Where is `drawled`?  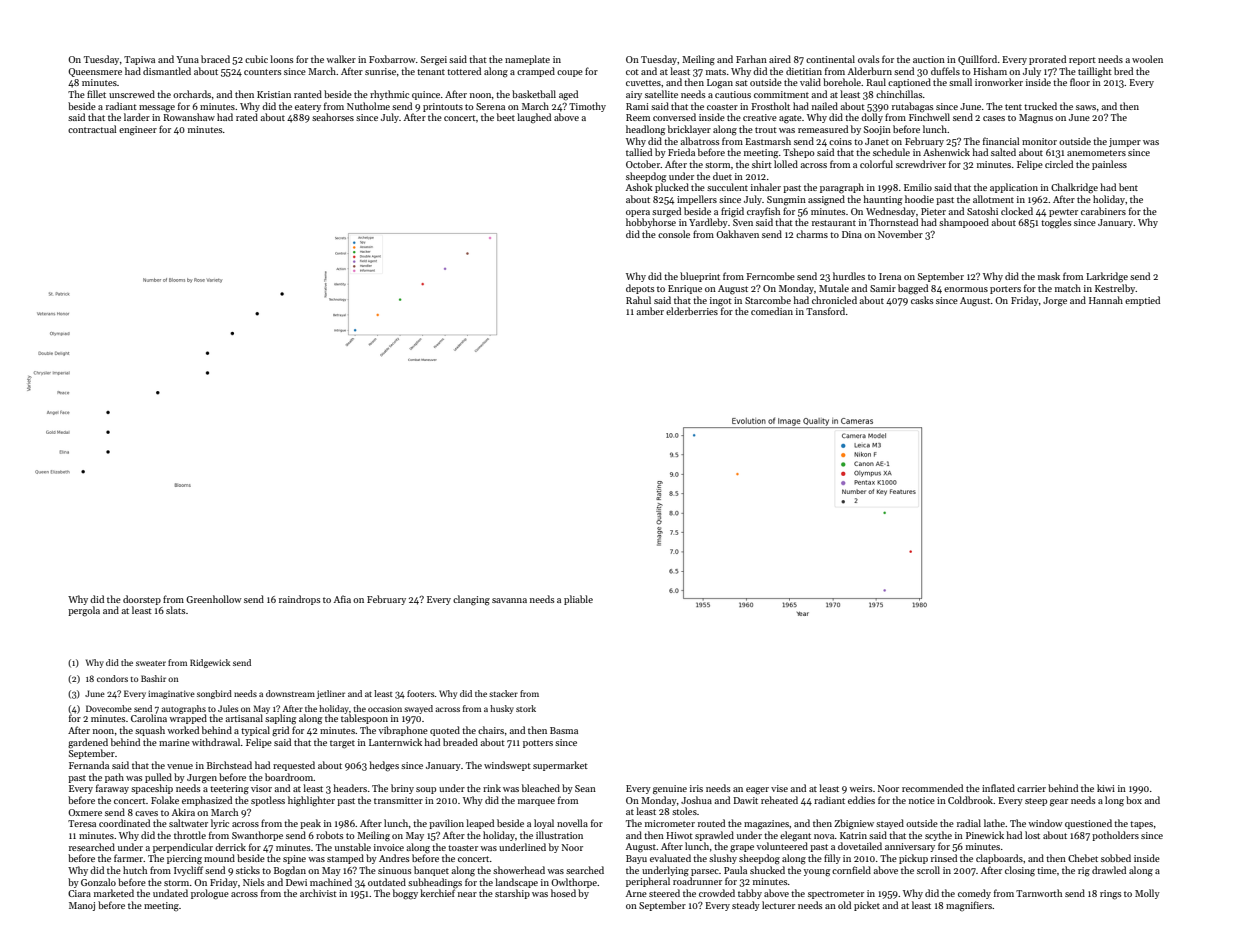 drawled is located at coordinates (1109, 870).
